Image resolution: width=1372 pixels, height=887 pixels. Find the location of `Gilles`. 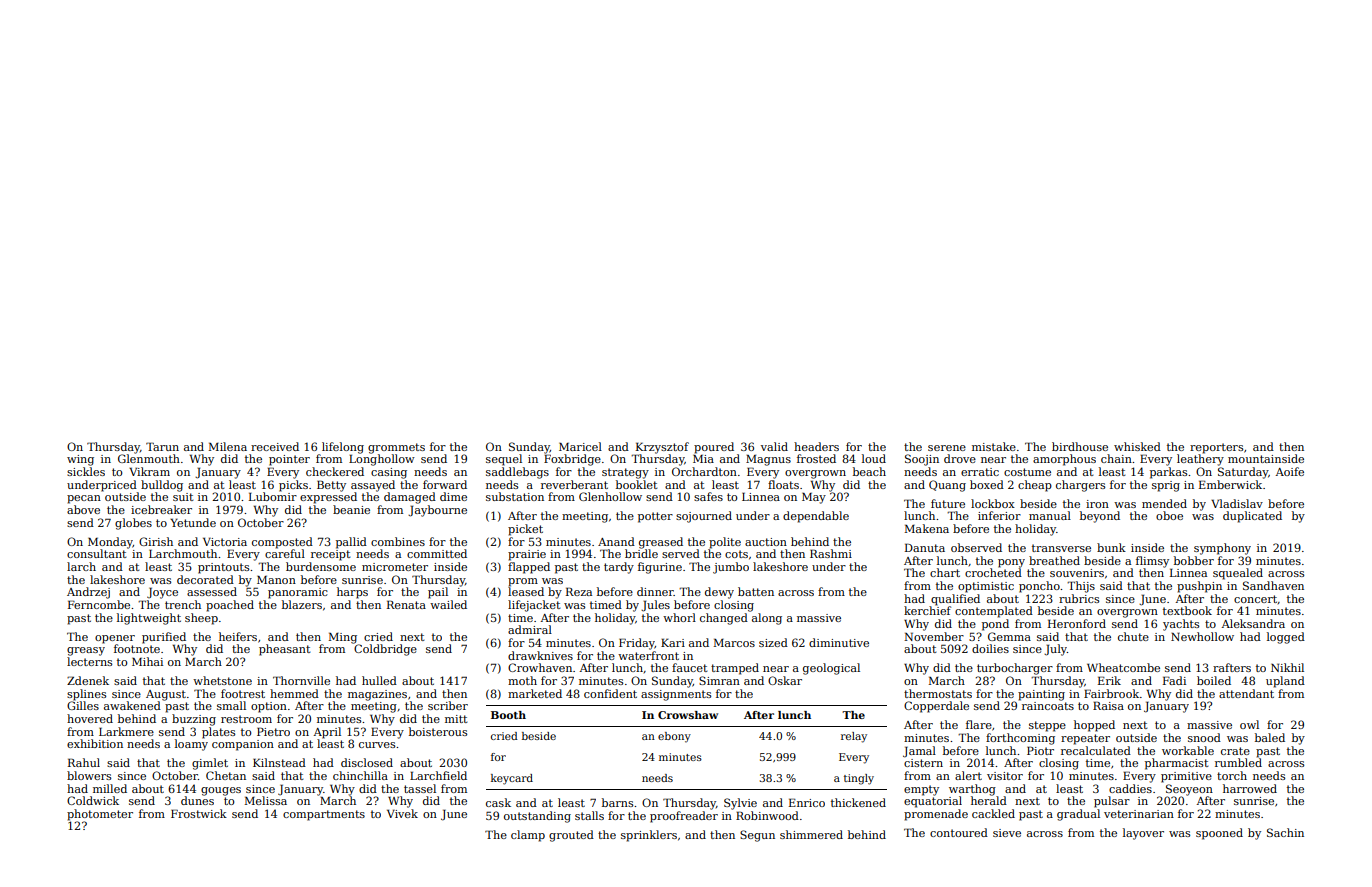

Gilles is located at coordinates (83, 705).
